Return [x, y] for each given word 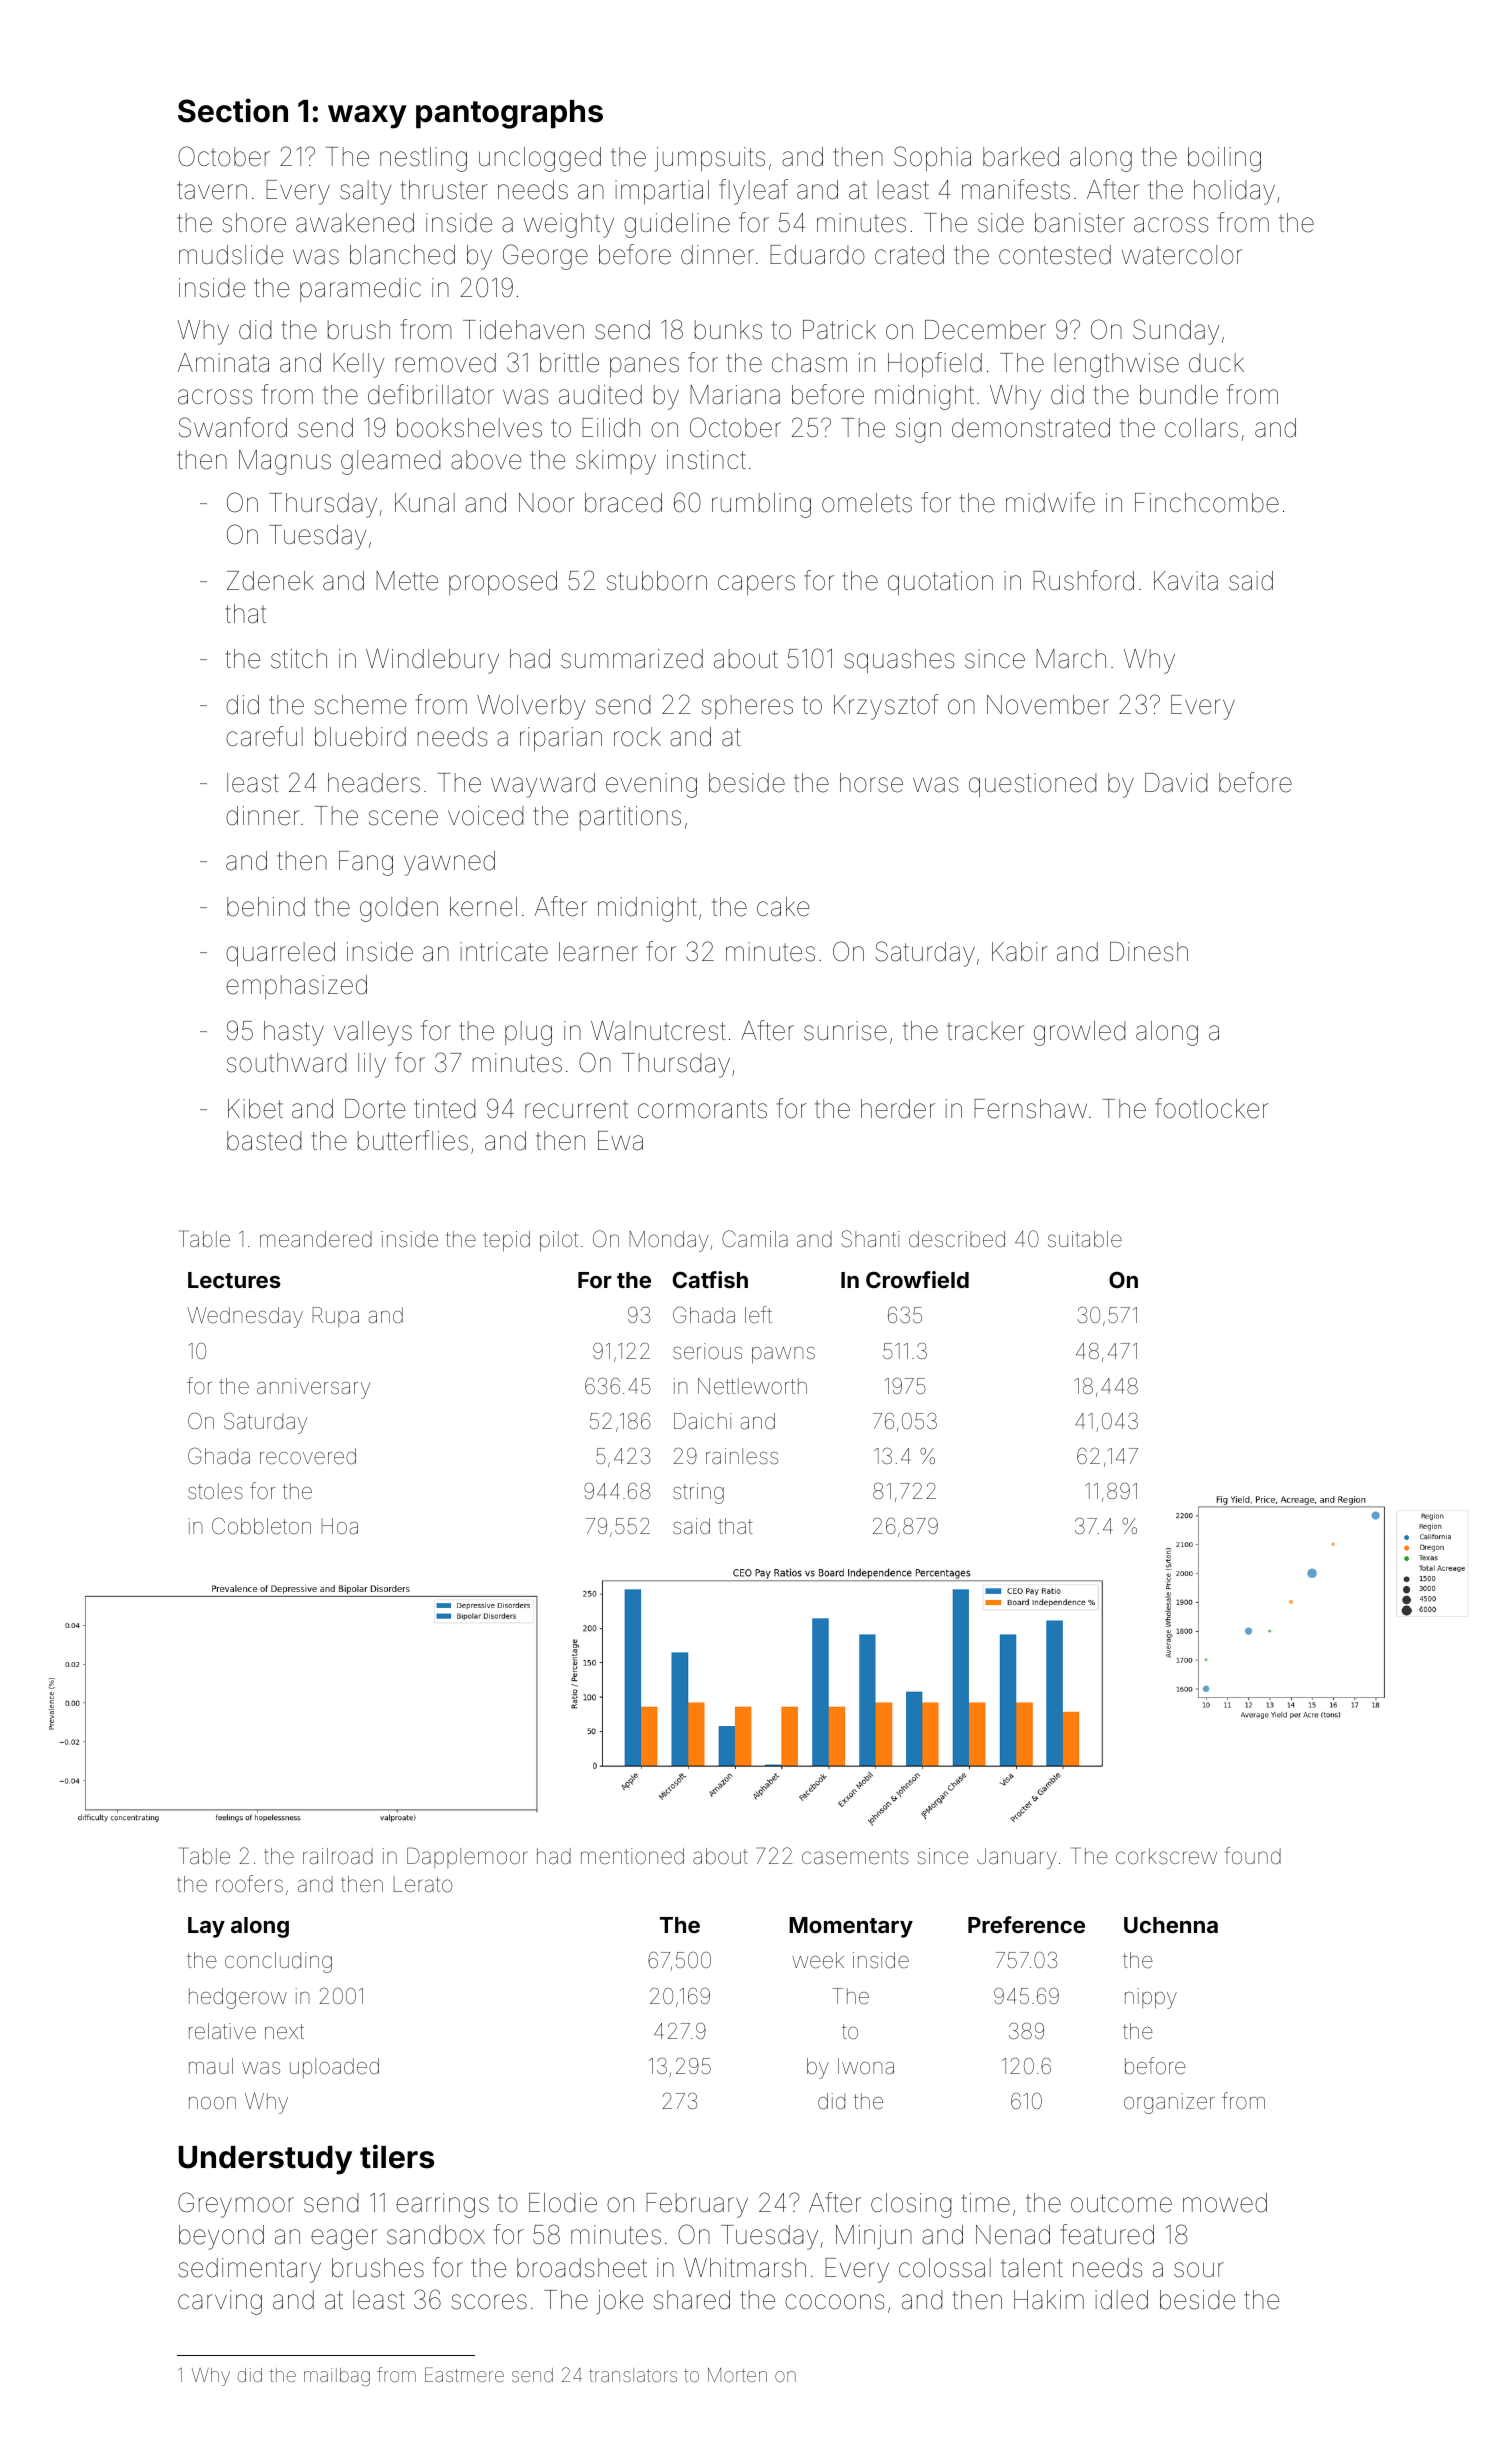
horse [871, 783]
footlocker [1212, 1108]
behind [266, 907]
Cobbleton [261, 1526]
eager [344, 2239]
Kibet [255, 1109]
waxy [367, 117]
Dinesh [1149, 952]
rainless [742, 1456]
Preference [1026, 1924]
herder [898, 1109]
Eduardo [817, 255]
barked [1021, 157]
